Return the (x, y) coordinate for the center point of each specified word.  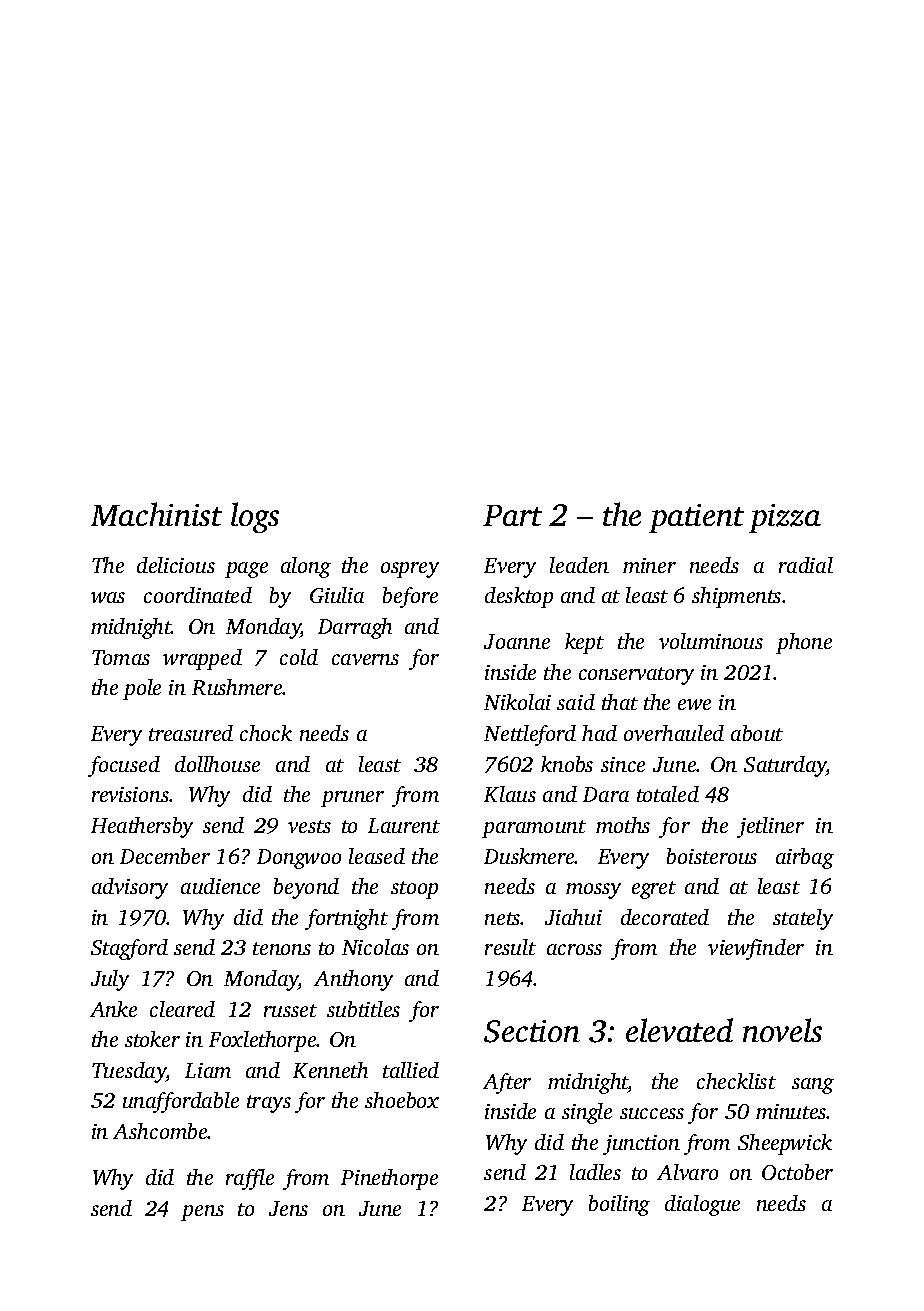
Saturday (785, 766)
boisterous (712, 856)
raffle (250, 1179)
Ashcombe (160, 1131)
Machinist (156, 514)
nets (503, 918)
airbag (805, 858)
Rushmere (237, 687)
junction (641, 1145)
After (507, 1083)
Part (512, 515)
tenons (282, 948)
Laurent (404, 825)
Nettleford (530, 735)
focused (124, 766)
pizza (785, 518)
